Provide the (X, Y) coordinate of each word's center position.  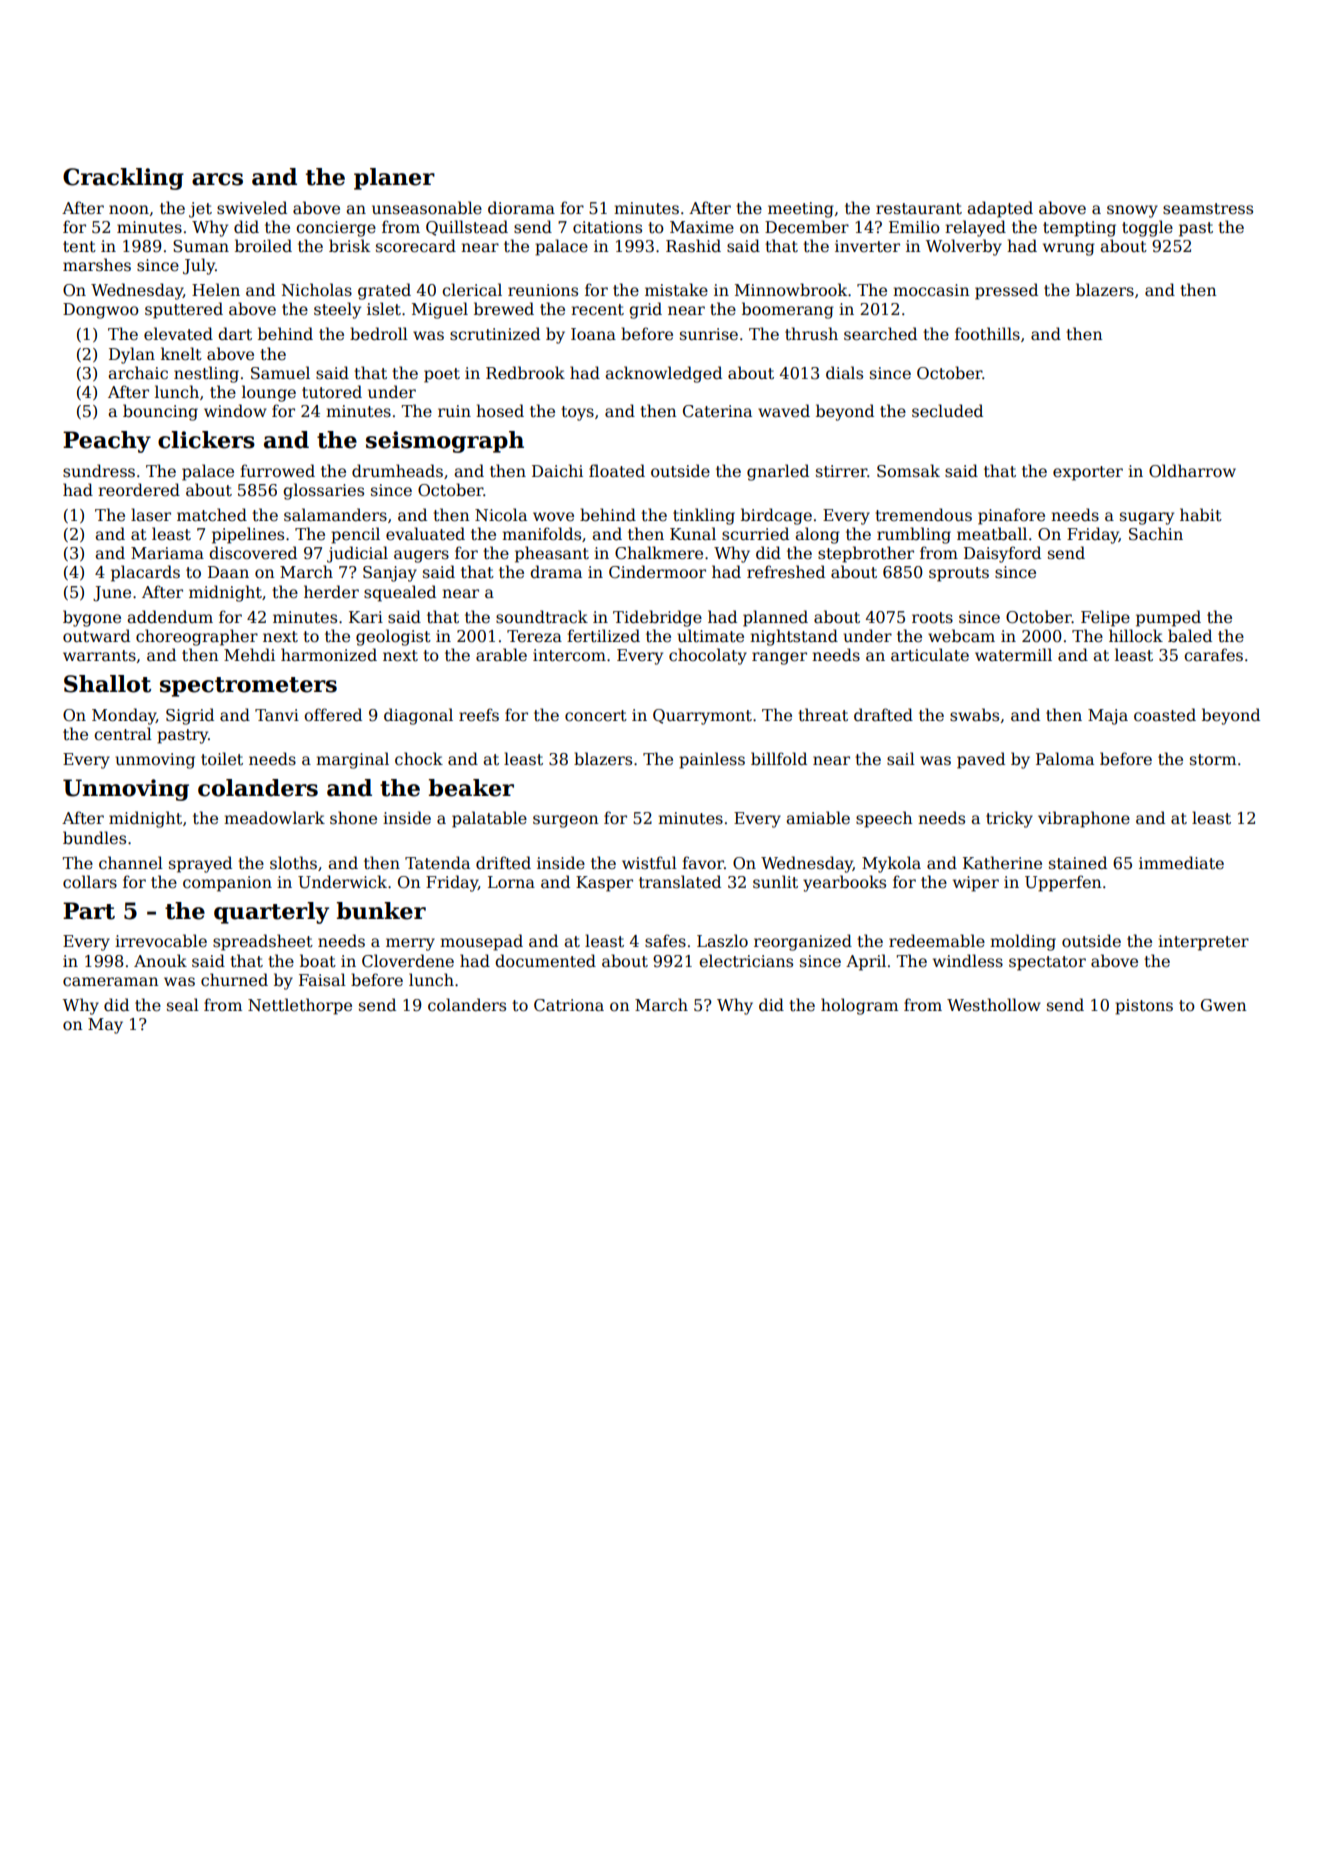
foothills (987, 334)
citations (607, 227)
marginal (352, 760)
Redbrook (525, 373)
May (105, 1026)
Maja (1108, 717)
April (866, 962)
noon (129, 209)
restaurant (919, 209)
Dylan (132, 355)
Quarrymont (702, 717)
